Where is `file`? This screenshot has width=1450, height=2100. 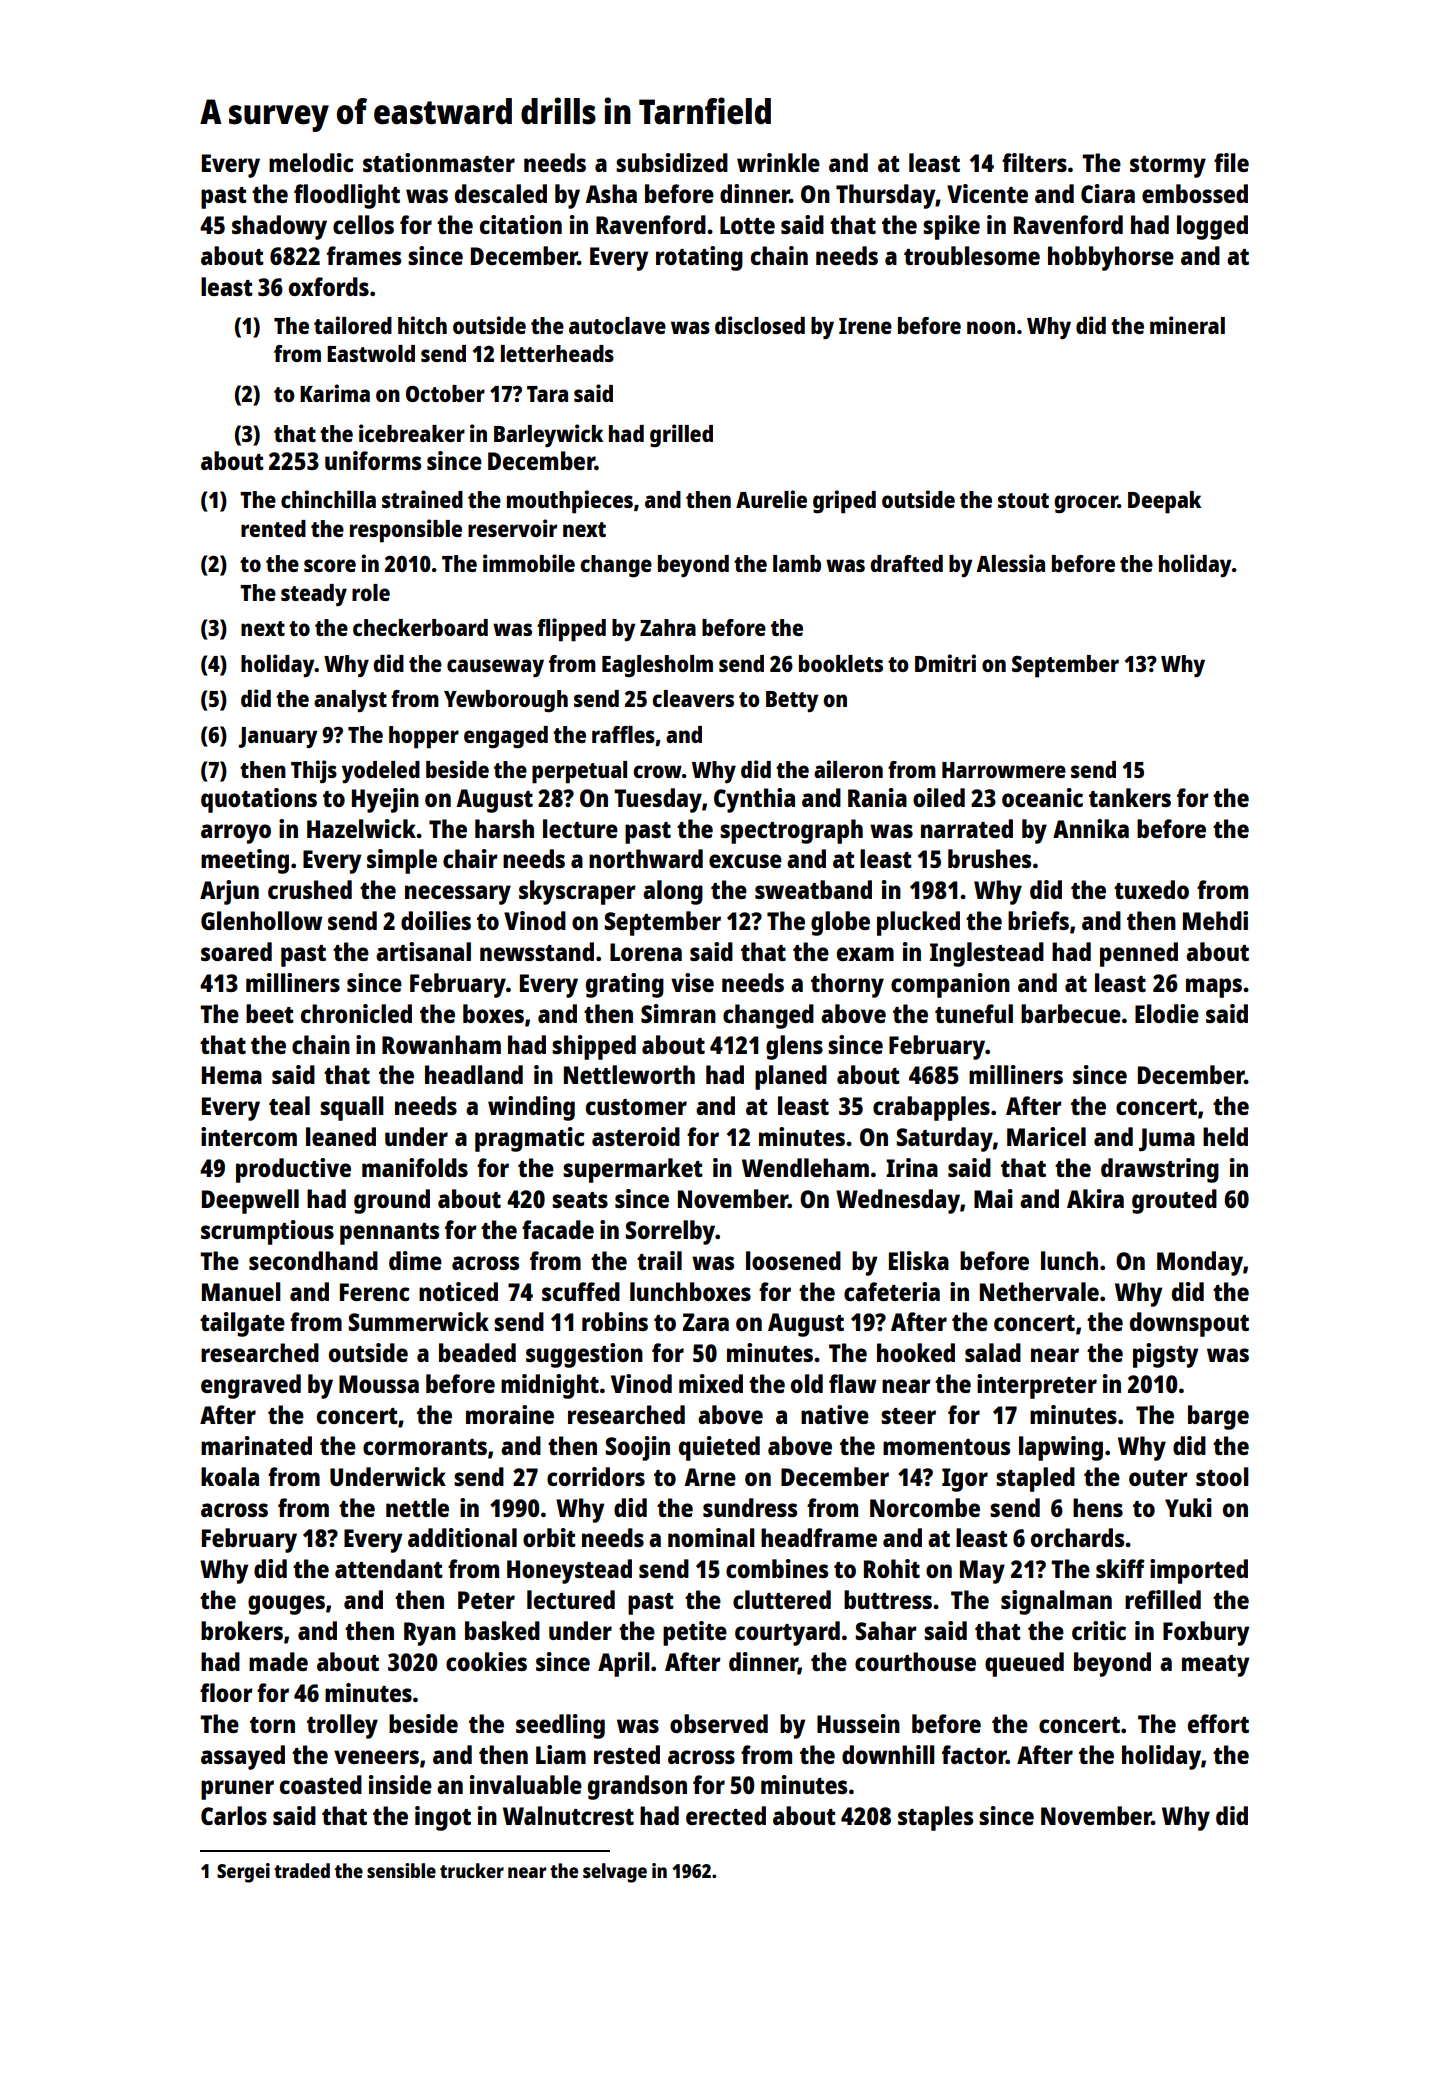
file is located at coordinates (1231, 162).
